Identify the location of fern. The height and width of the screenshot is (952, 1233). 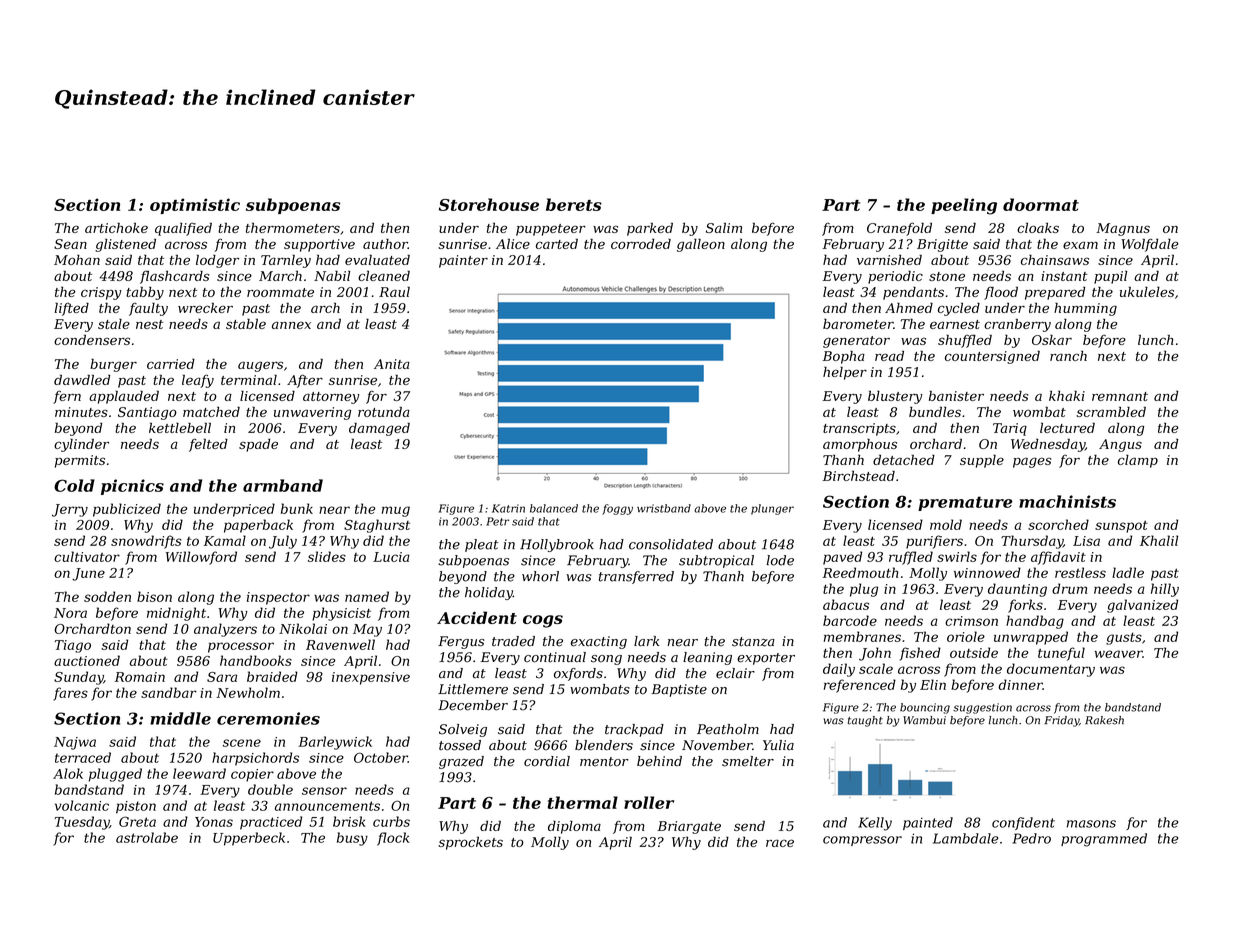
(67, 397).
